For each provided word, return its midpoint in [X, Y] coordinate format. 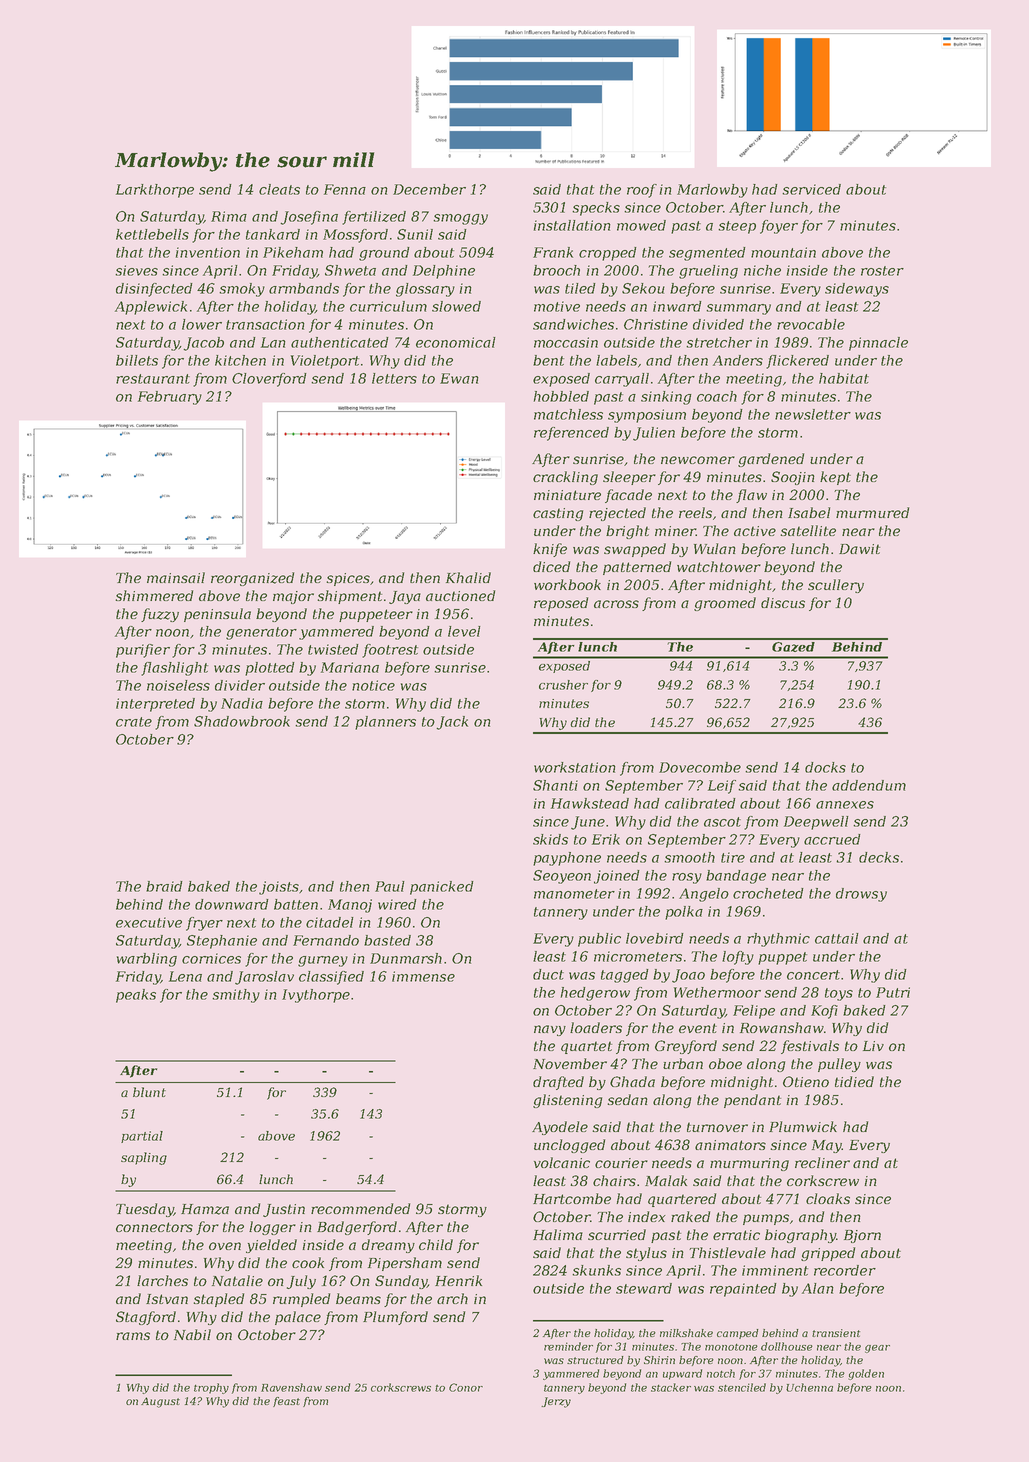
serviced [811, 189]
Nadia [242, 703]
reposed [561, 604]
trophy [211, 1388]
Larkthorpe [155, 191]
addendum [869, 785]
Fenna [345, 189]
